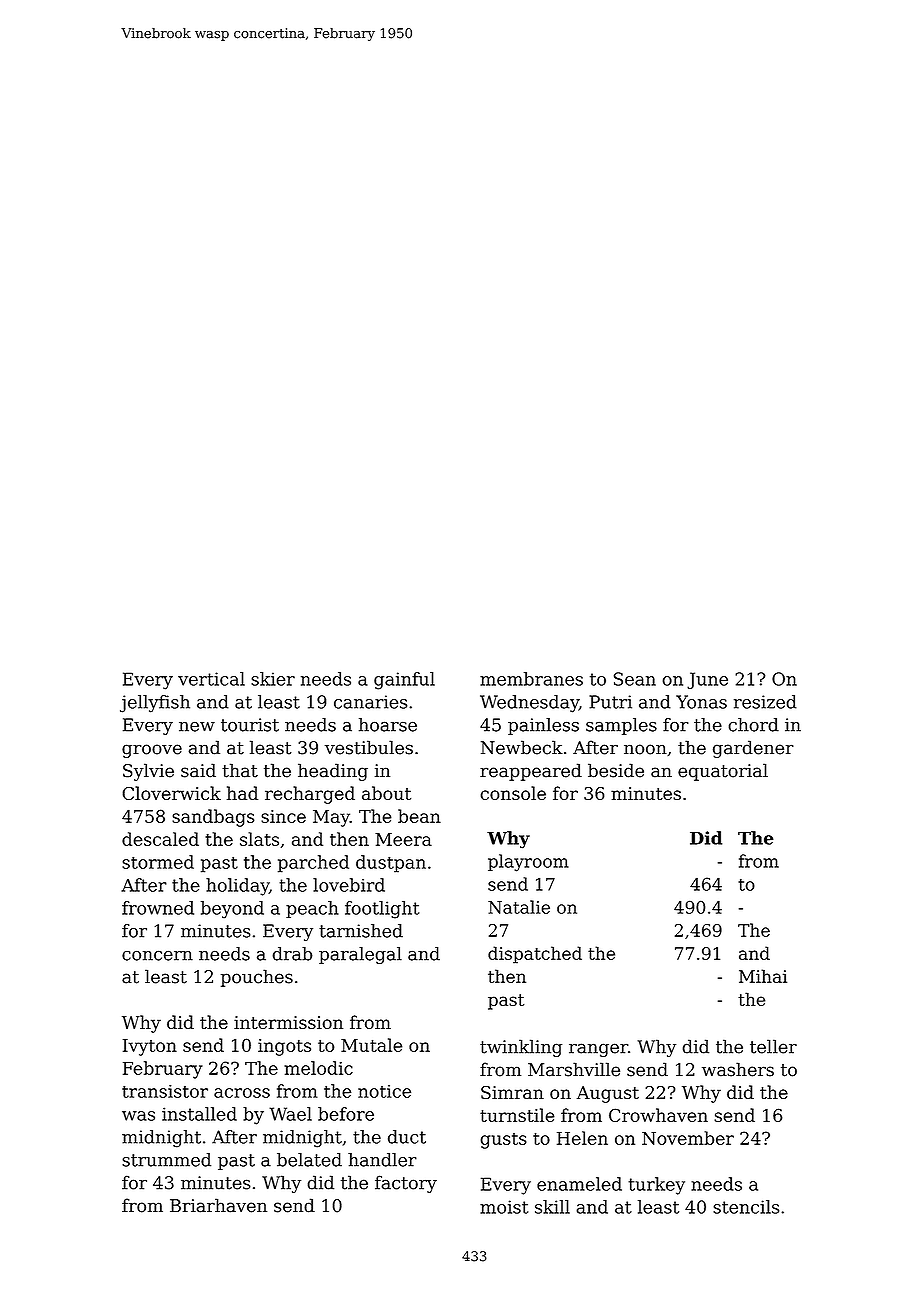  I want to click on Mihai, so click(763, 976).
